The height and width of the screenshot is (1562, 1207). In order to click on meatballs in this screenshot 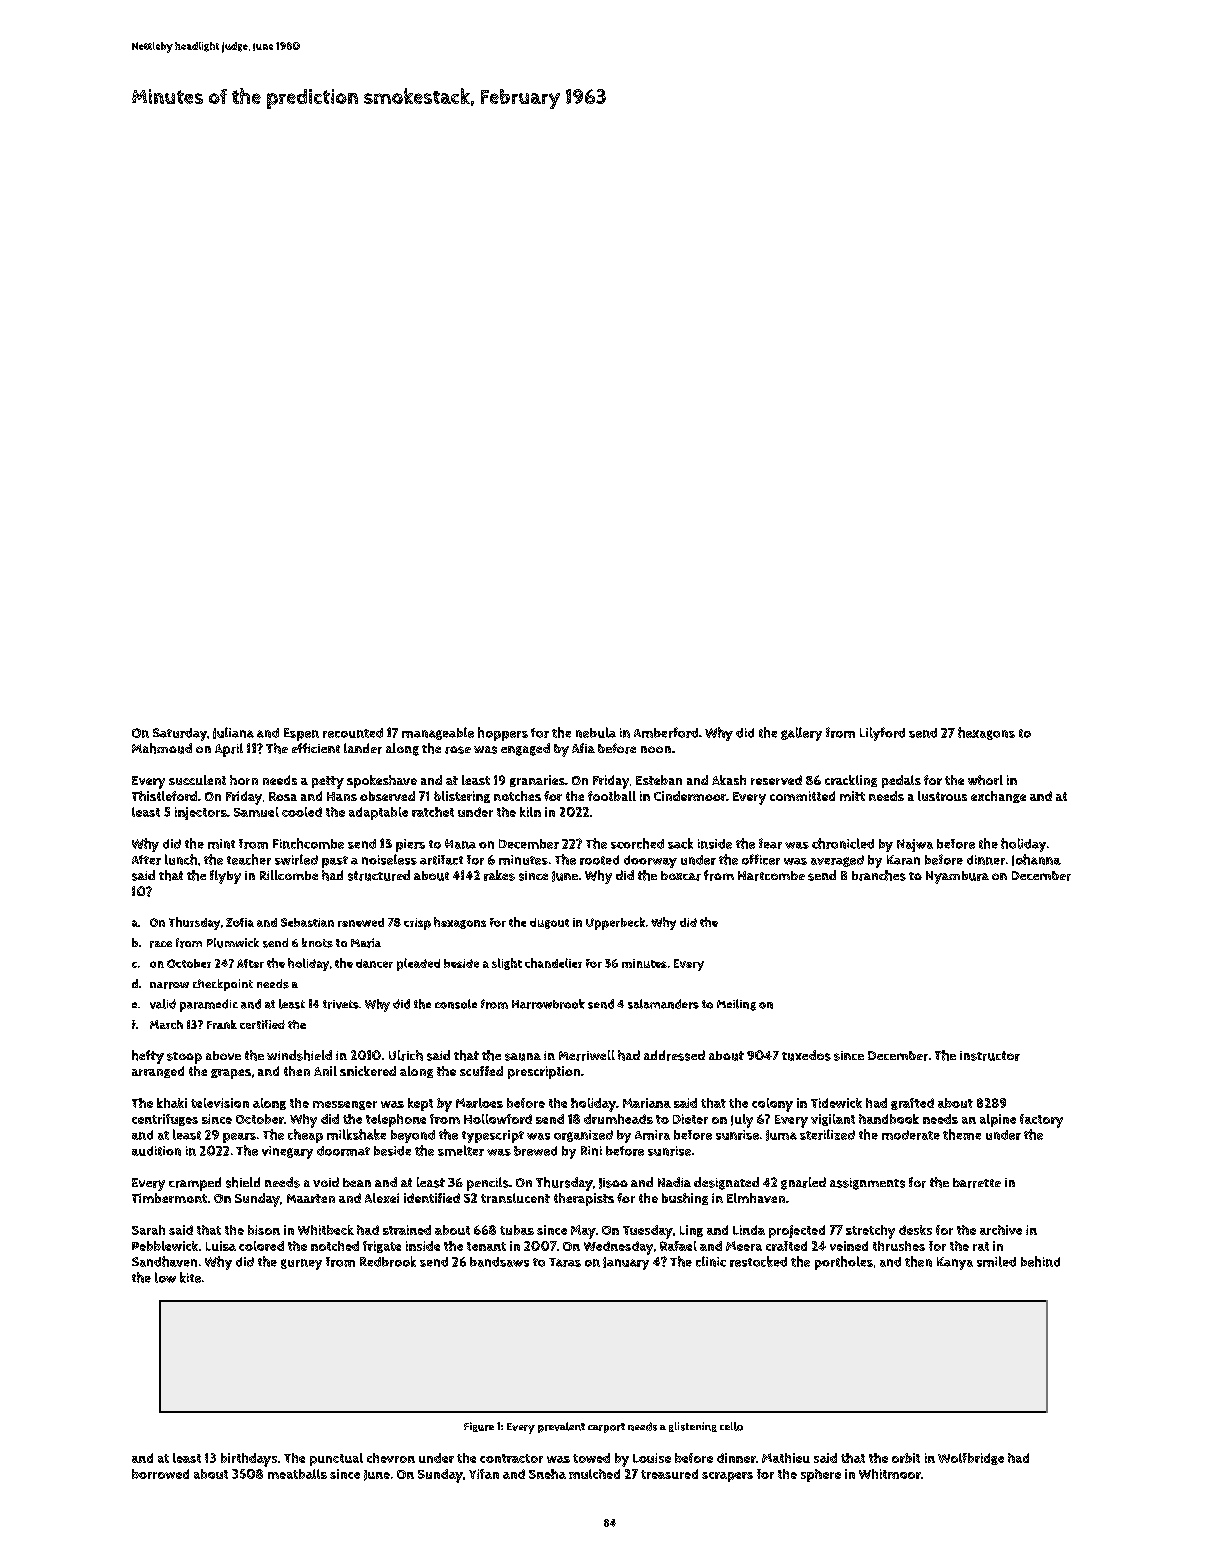, I will do `click(297, 1474)`.
